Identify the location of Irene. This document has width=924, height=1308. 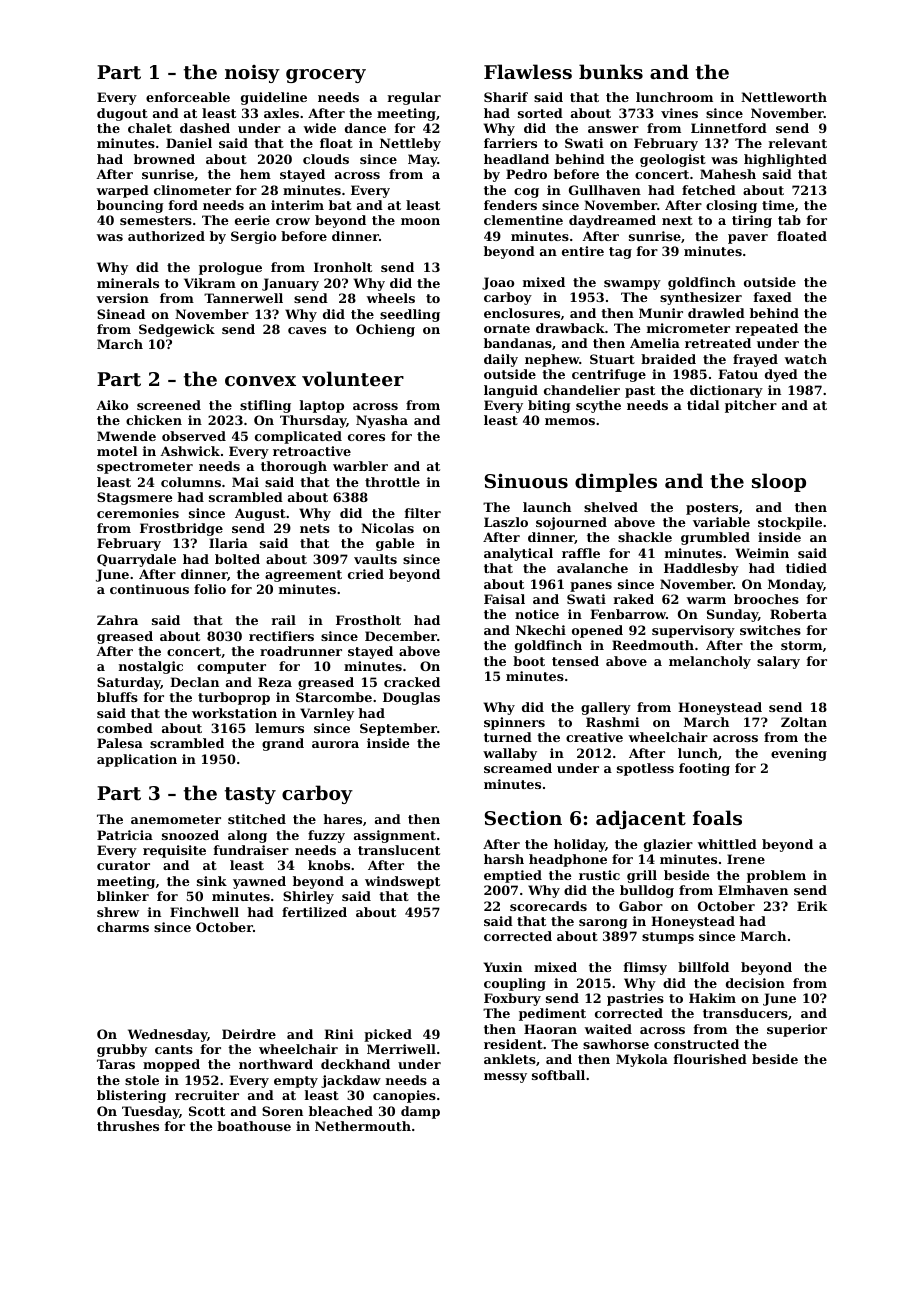
(746, 859).
